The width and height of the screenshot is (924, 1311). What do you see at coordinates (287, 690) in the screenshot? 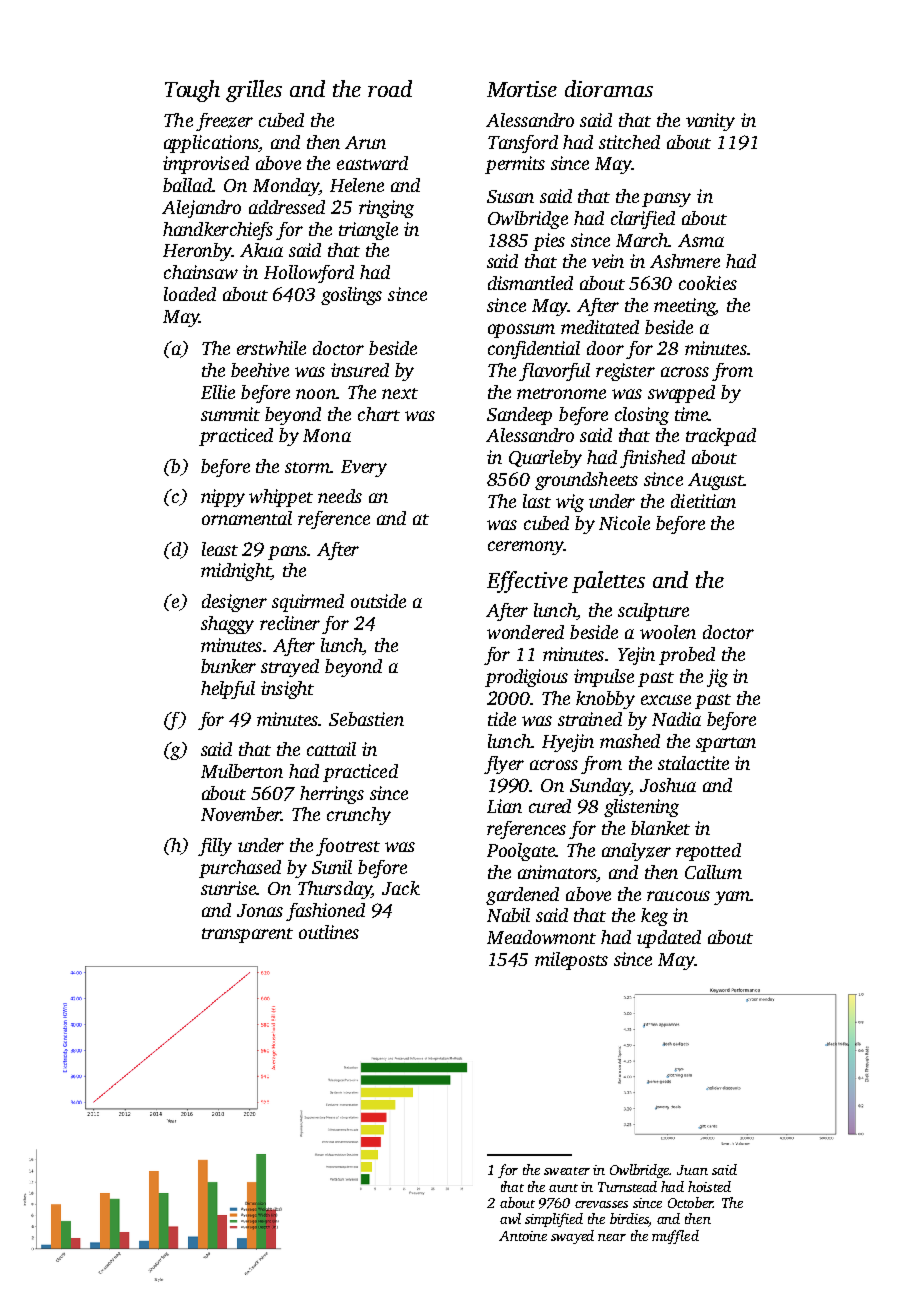
I see `insight` at bounding box center [287, 690].
